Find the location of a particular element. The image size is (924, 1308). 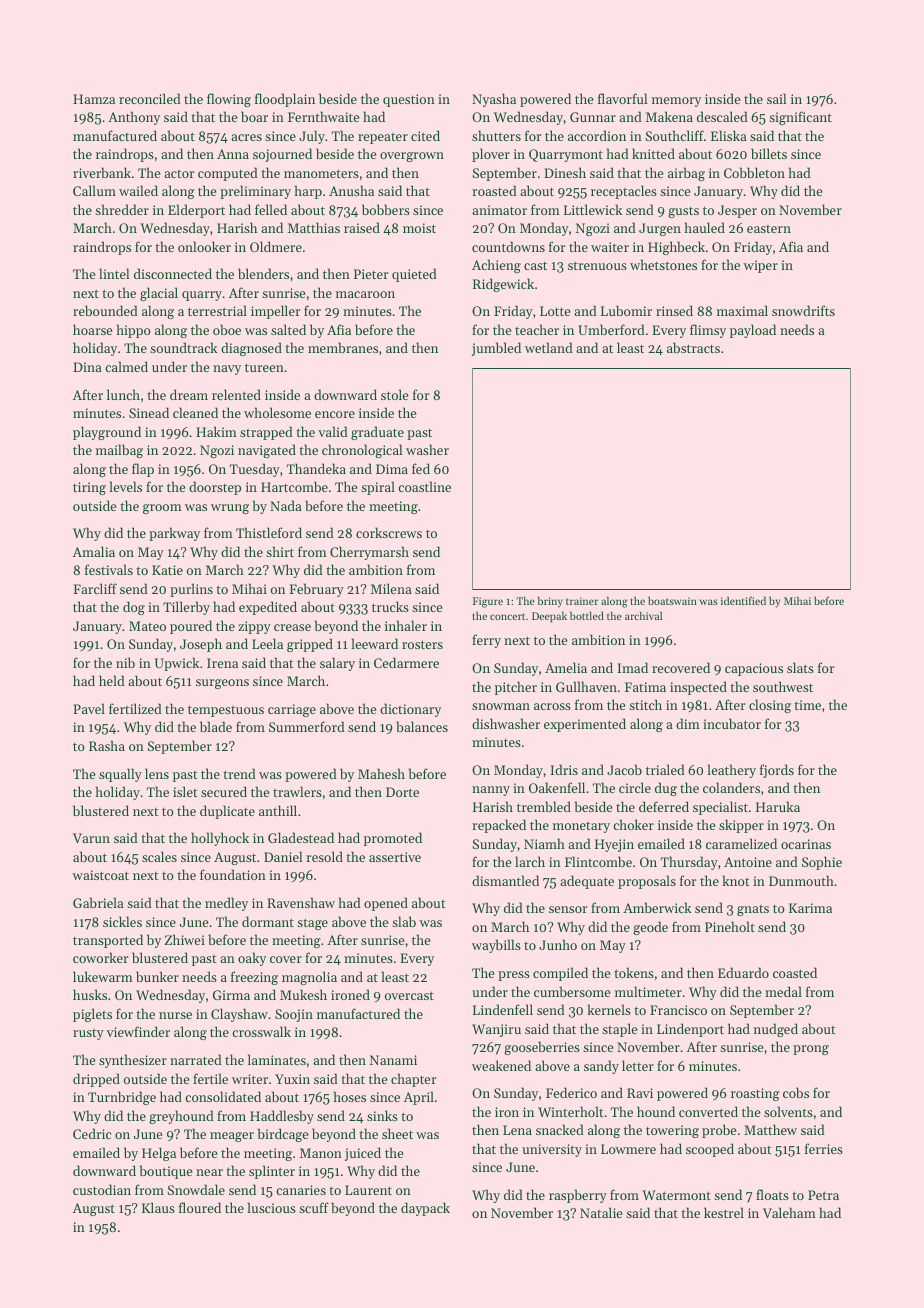

Klaus is located at coordinates (158, 1207).
